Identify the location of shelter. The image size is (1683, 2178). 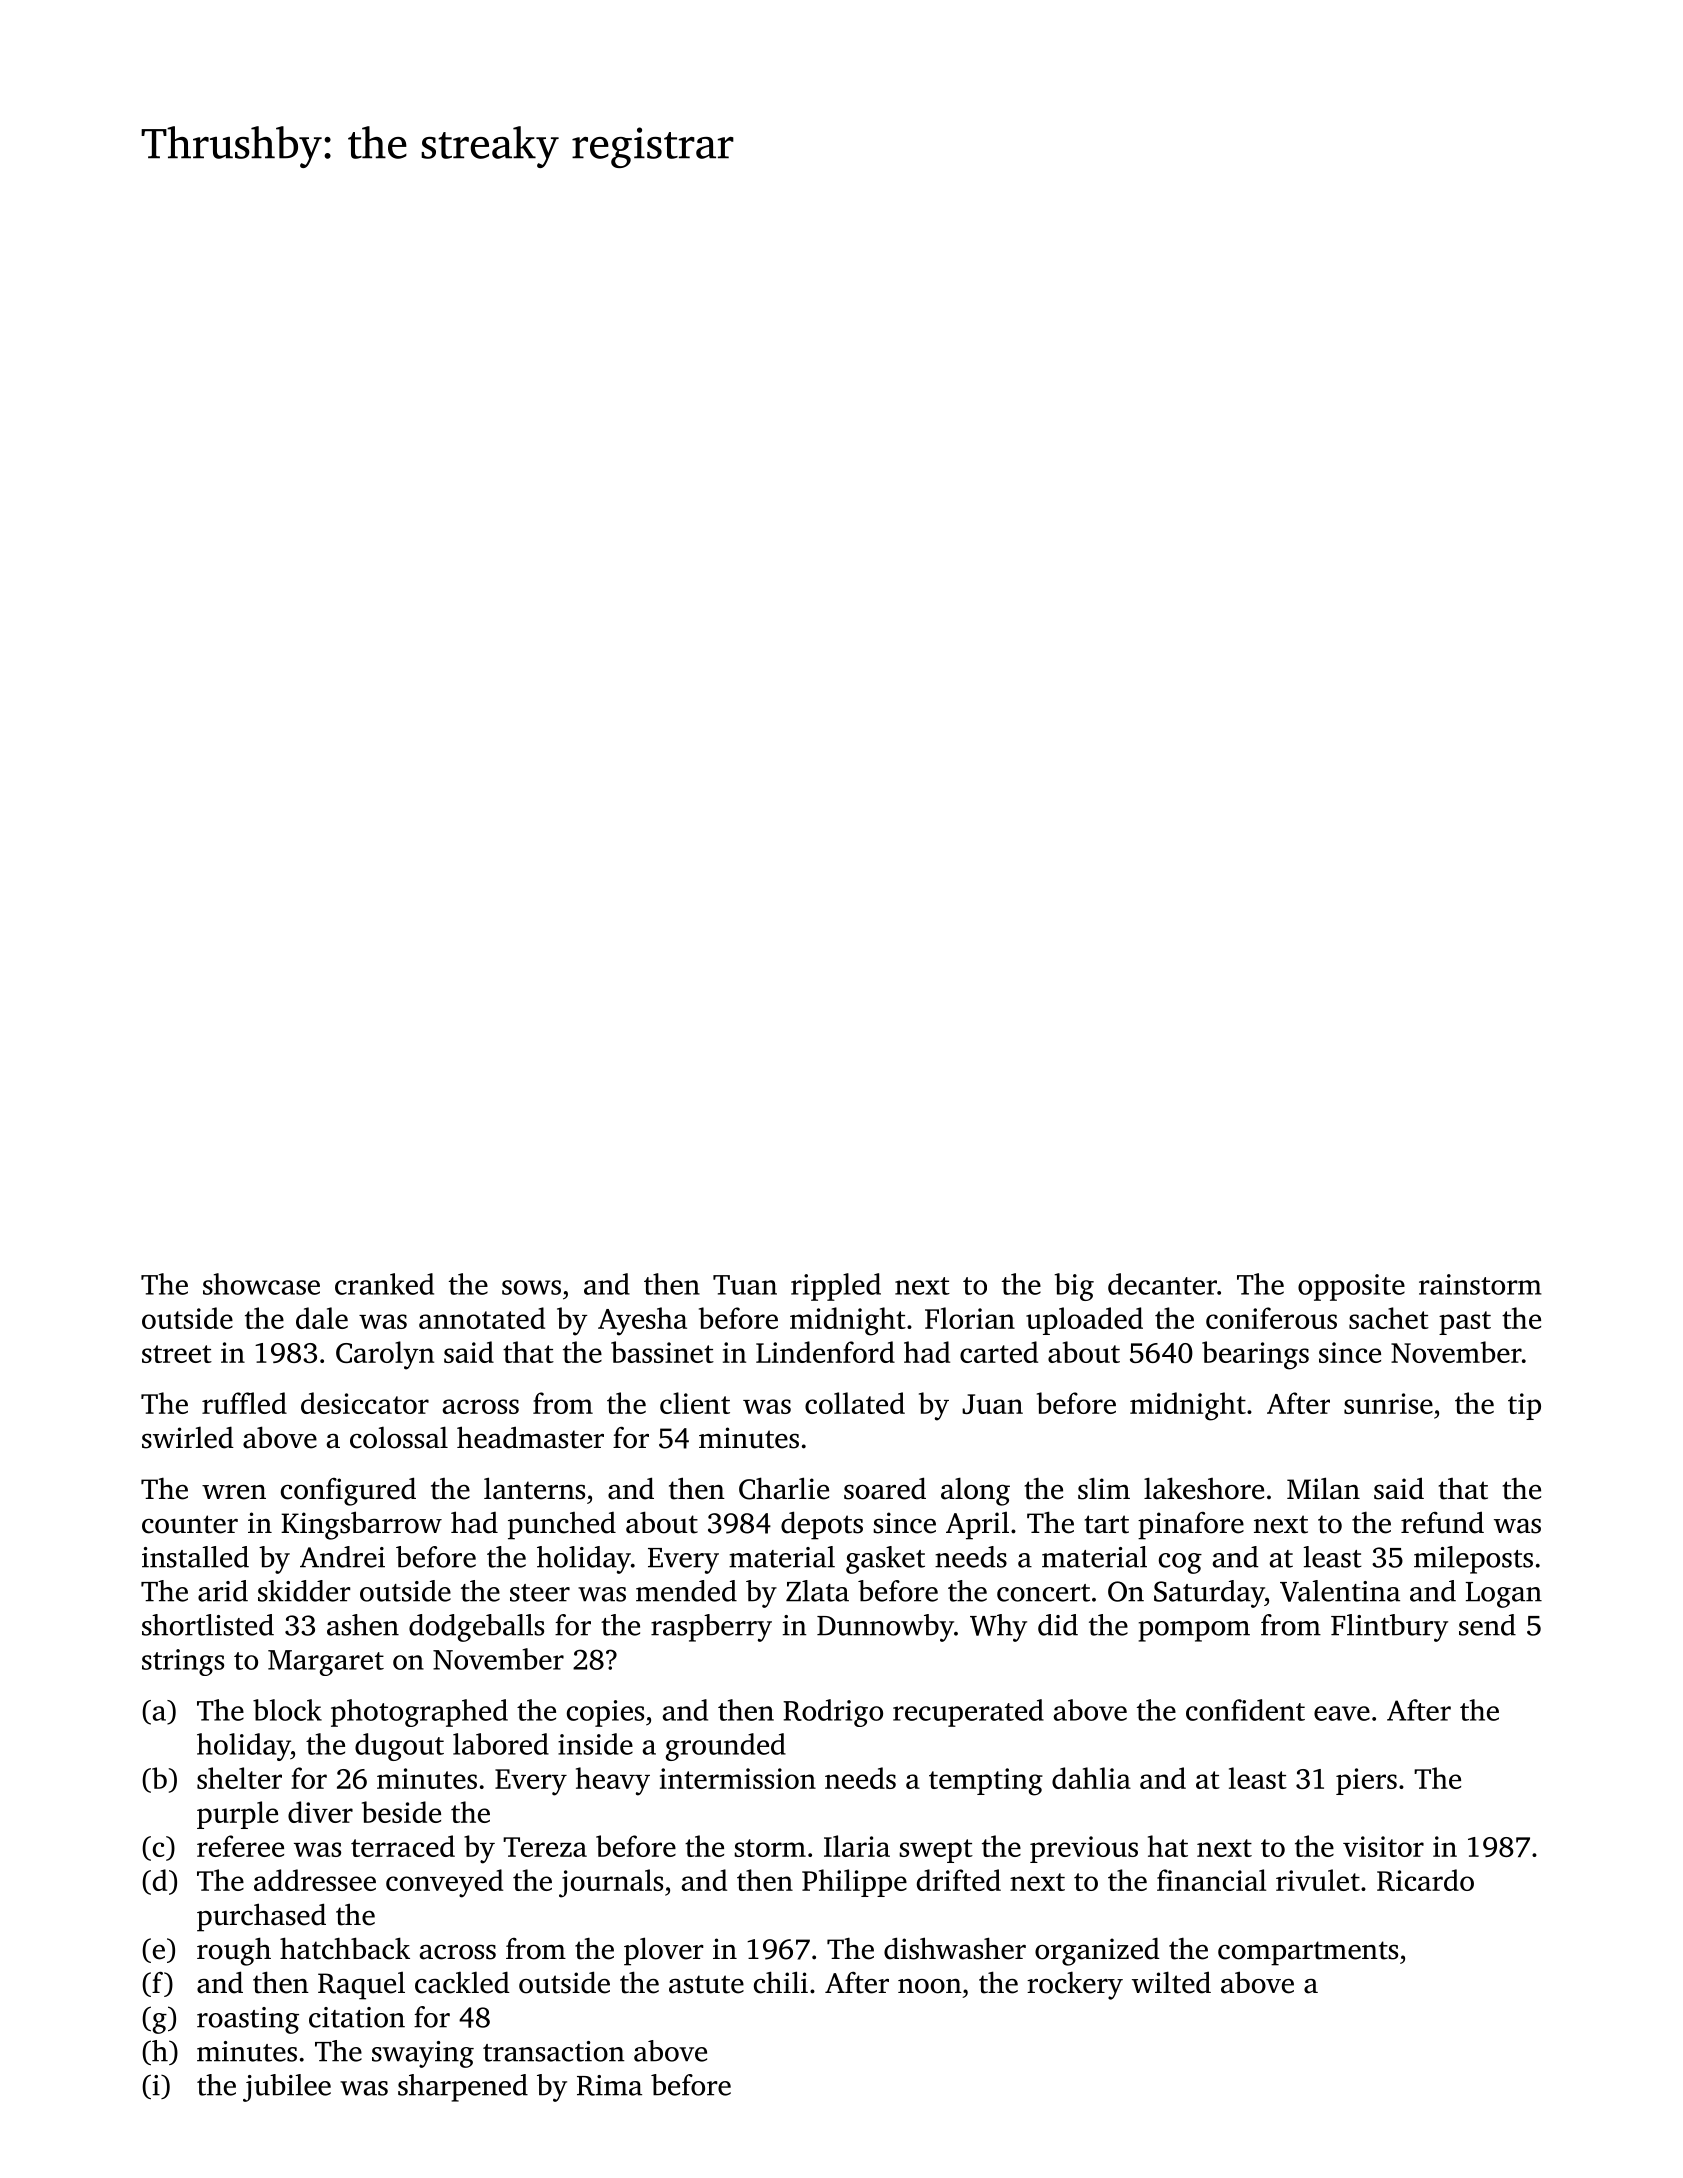
(239, 1778).
